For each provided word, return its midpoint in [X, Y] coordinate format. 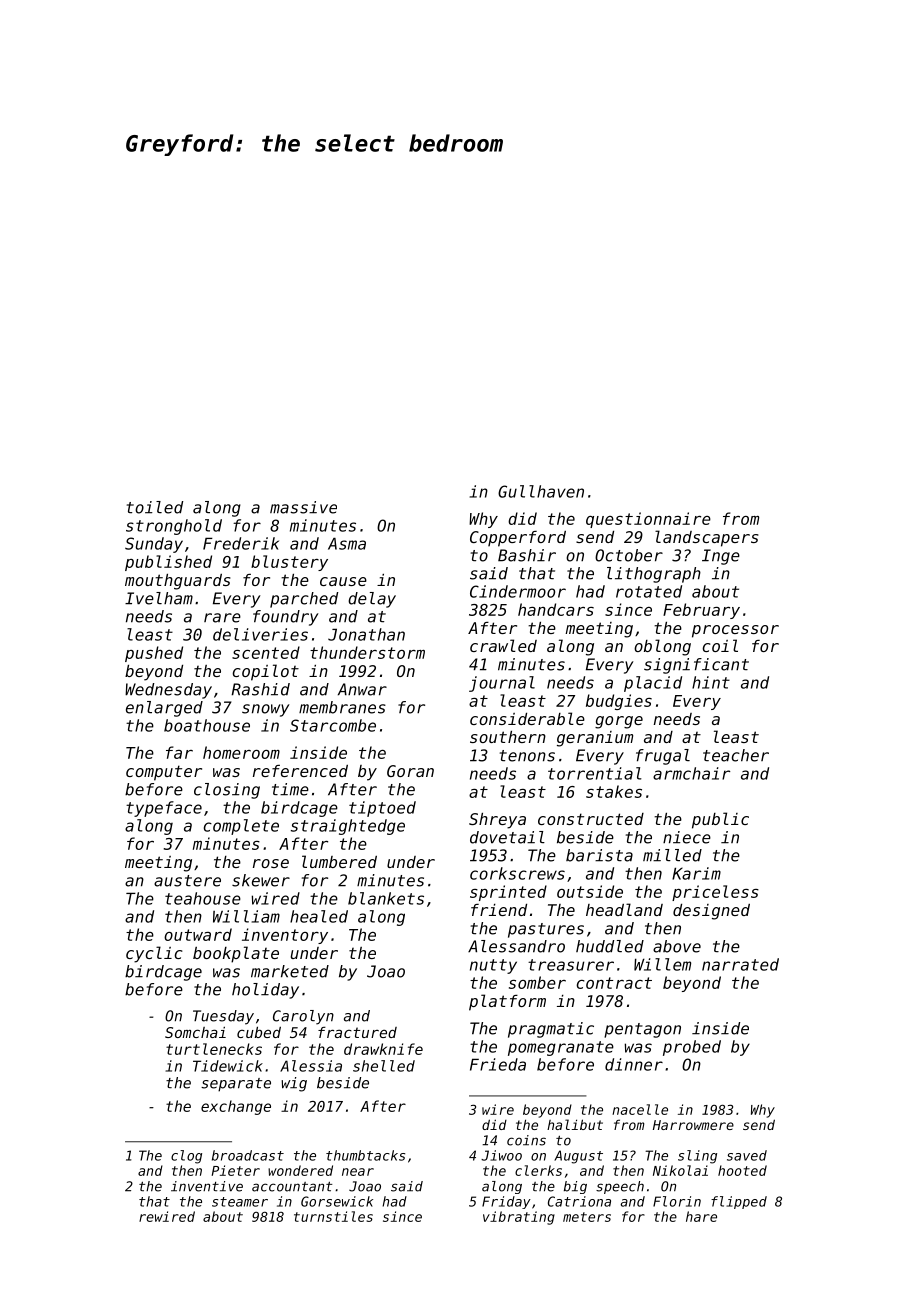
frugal [663, 757]
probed [692, 1048]
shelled [384, 1066]
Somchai [195, 1032]
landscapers [706, 538]
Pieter [235, 1170]
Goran [410, 771]
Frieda [498, 1064]
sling [697, 1157]
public [720, 820]
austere [187, 881]
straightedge [348, 827]
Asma [347, 543]
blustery [289, 563]
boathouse [207, 725]
